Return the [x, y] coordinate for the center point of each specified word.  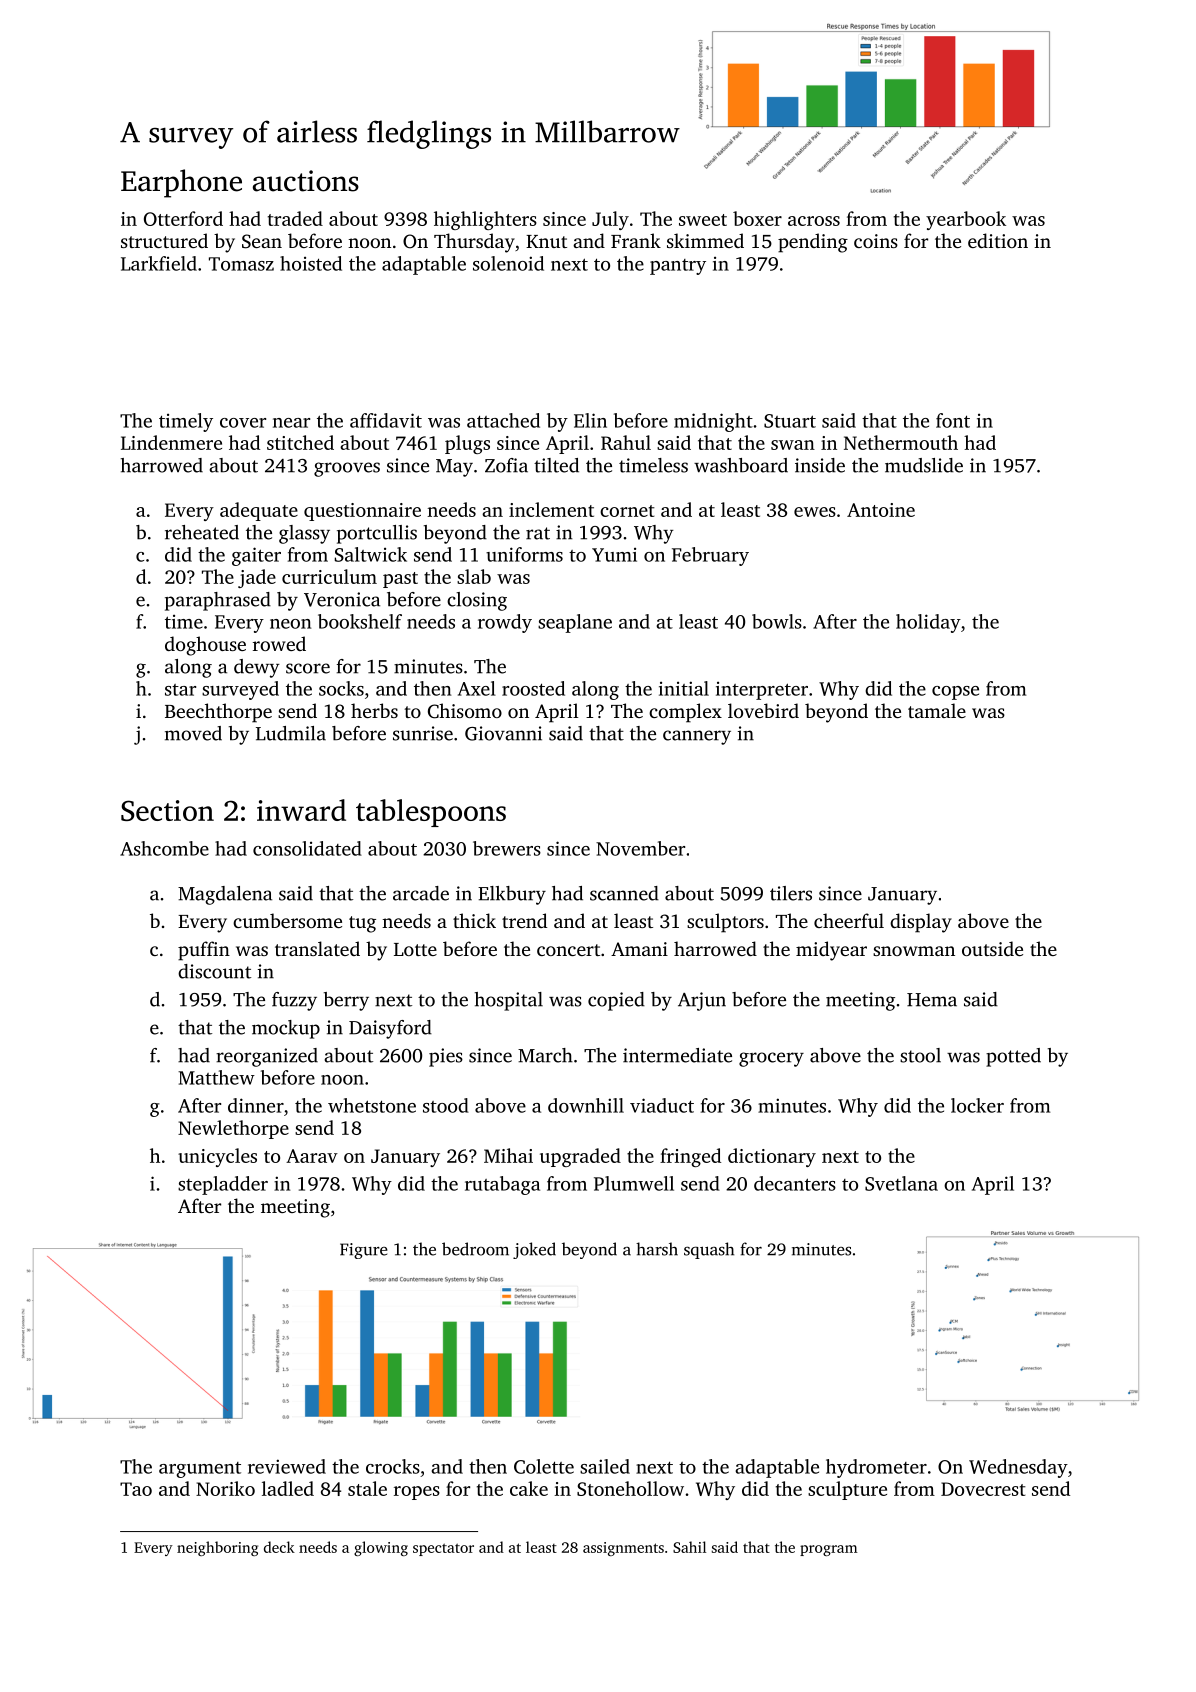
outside [992, 948]
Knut [546, 241]
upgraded [580, 1157]
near [291, 423]
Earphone [181, 183]
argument [200, 1470]
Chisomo [465, 711]
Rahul [626, 442]
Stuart [790, 421]
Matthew [216, 1077]
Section [167, 810]
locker [977, 1105]
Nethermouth [901, 442]
